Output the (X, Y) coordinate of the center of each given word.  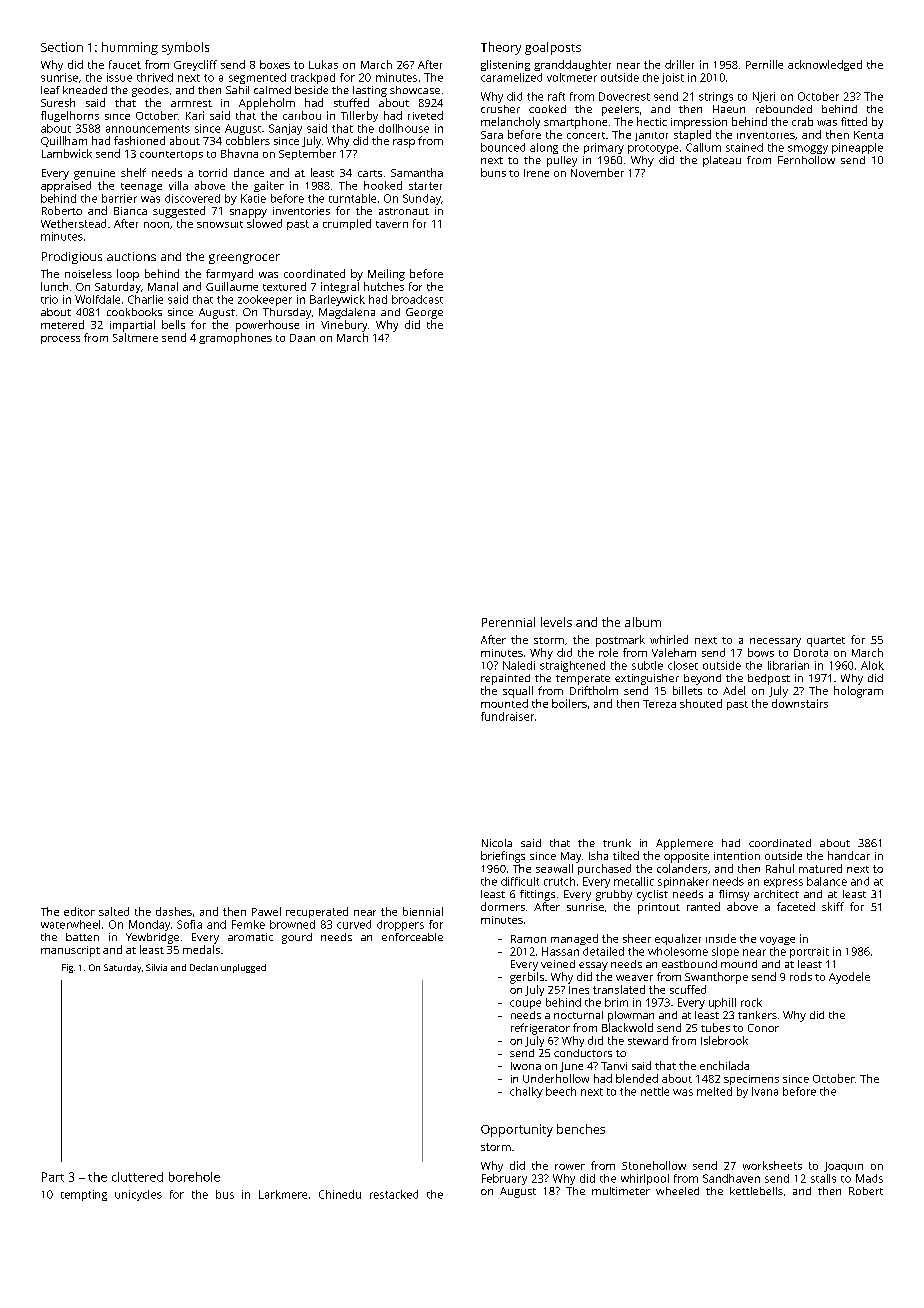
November (597, 172)
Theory (501, 48)
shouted (701, 703)
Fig (67, 968)
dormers (503, 906)
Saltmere (135, 337)
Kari (195, 115)
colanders (682, 868)
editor (79, 911)
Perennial (508, 622)
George (424, 313)
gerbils (527, 978)
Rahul (780, 868)
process (60, 340)
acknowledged (825, 65)
